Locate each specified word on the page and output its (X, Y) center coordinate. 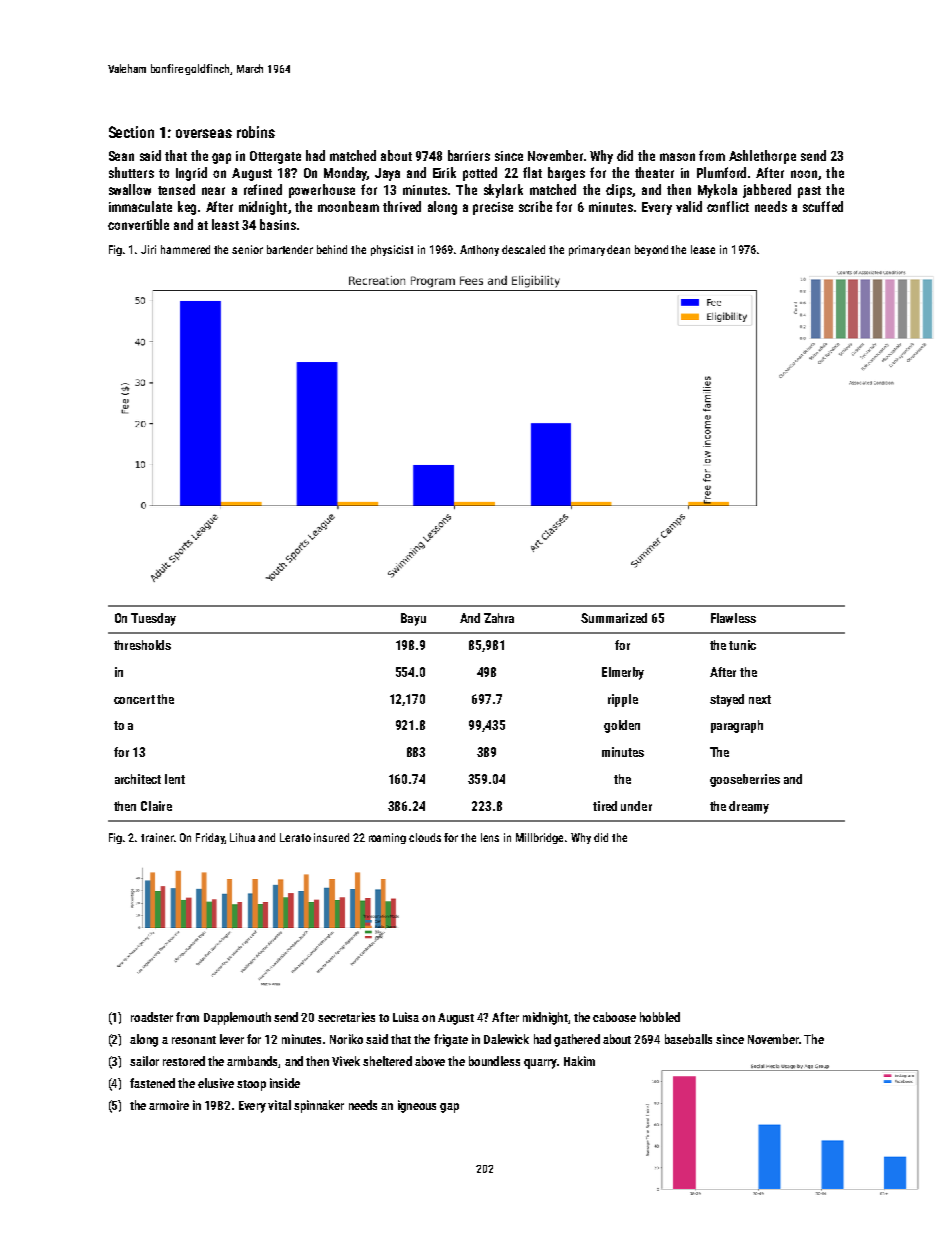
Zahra (499, 618)
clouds (425, 837)
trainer (157, 837)
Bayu (413, 619)
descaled (523, 249)
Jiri (148, 249)
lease (703, 249)
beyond (651, 250)
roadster (152, 1017)
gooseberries (745, 780)
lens (490, 837)
